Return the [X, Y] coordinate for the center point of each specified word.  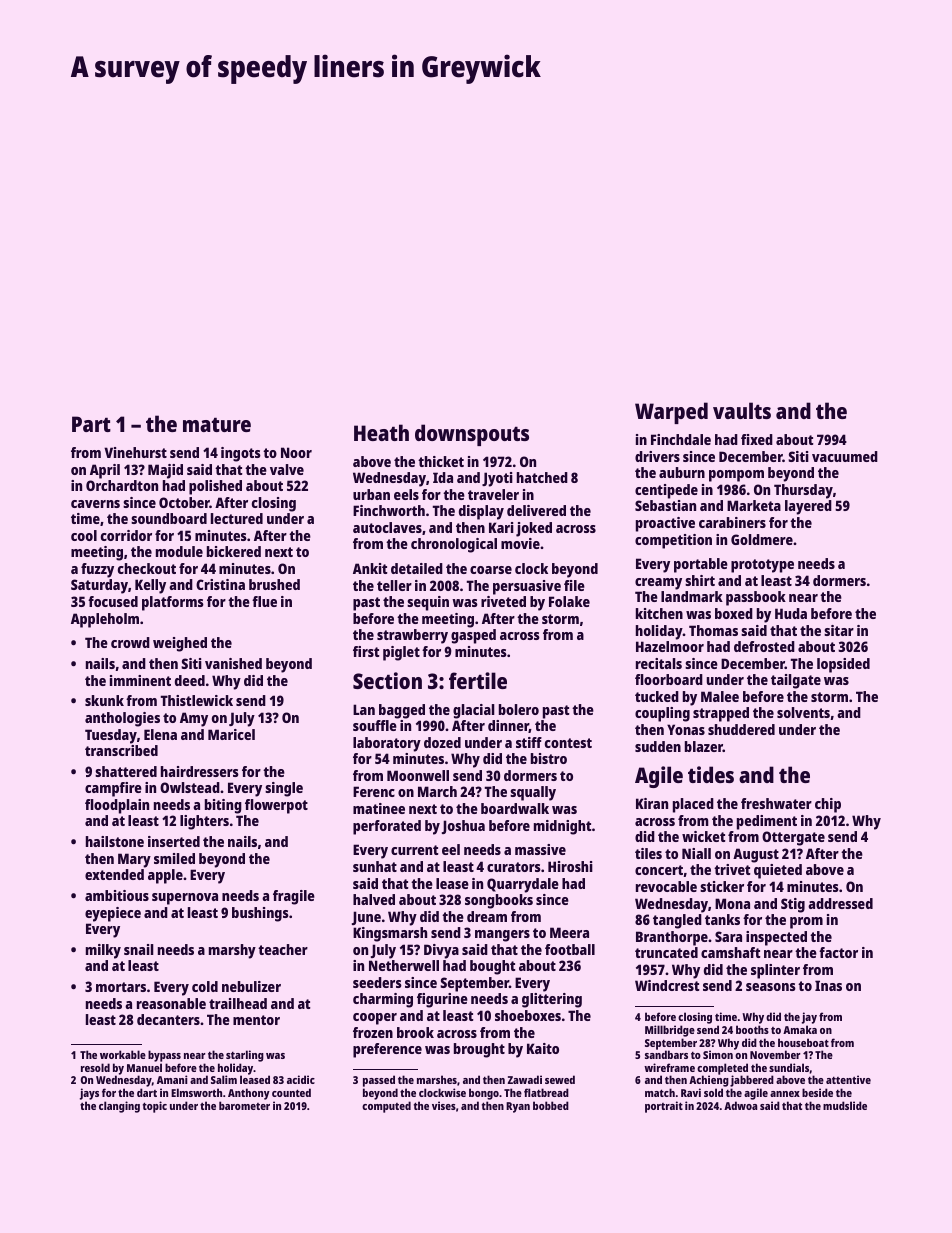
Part [91, 424]
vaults [742, 410]
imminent [140, 680]
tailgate [796, 681]
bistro [549, 758]
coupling [662, 714]
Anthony [249, 1094]
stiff [529, 742]
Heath [381, 432]
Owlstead [190, 787]
